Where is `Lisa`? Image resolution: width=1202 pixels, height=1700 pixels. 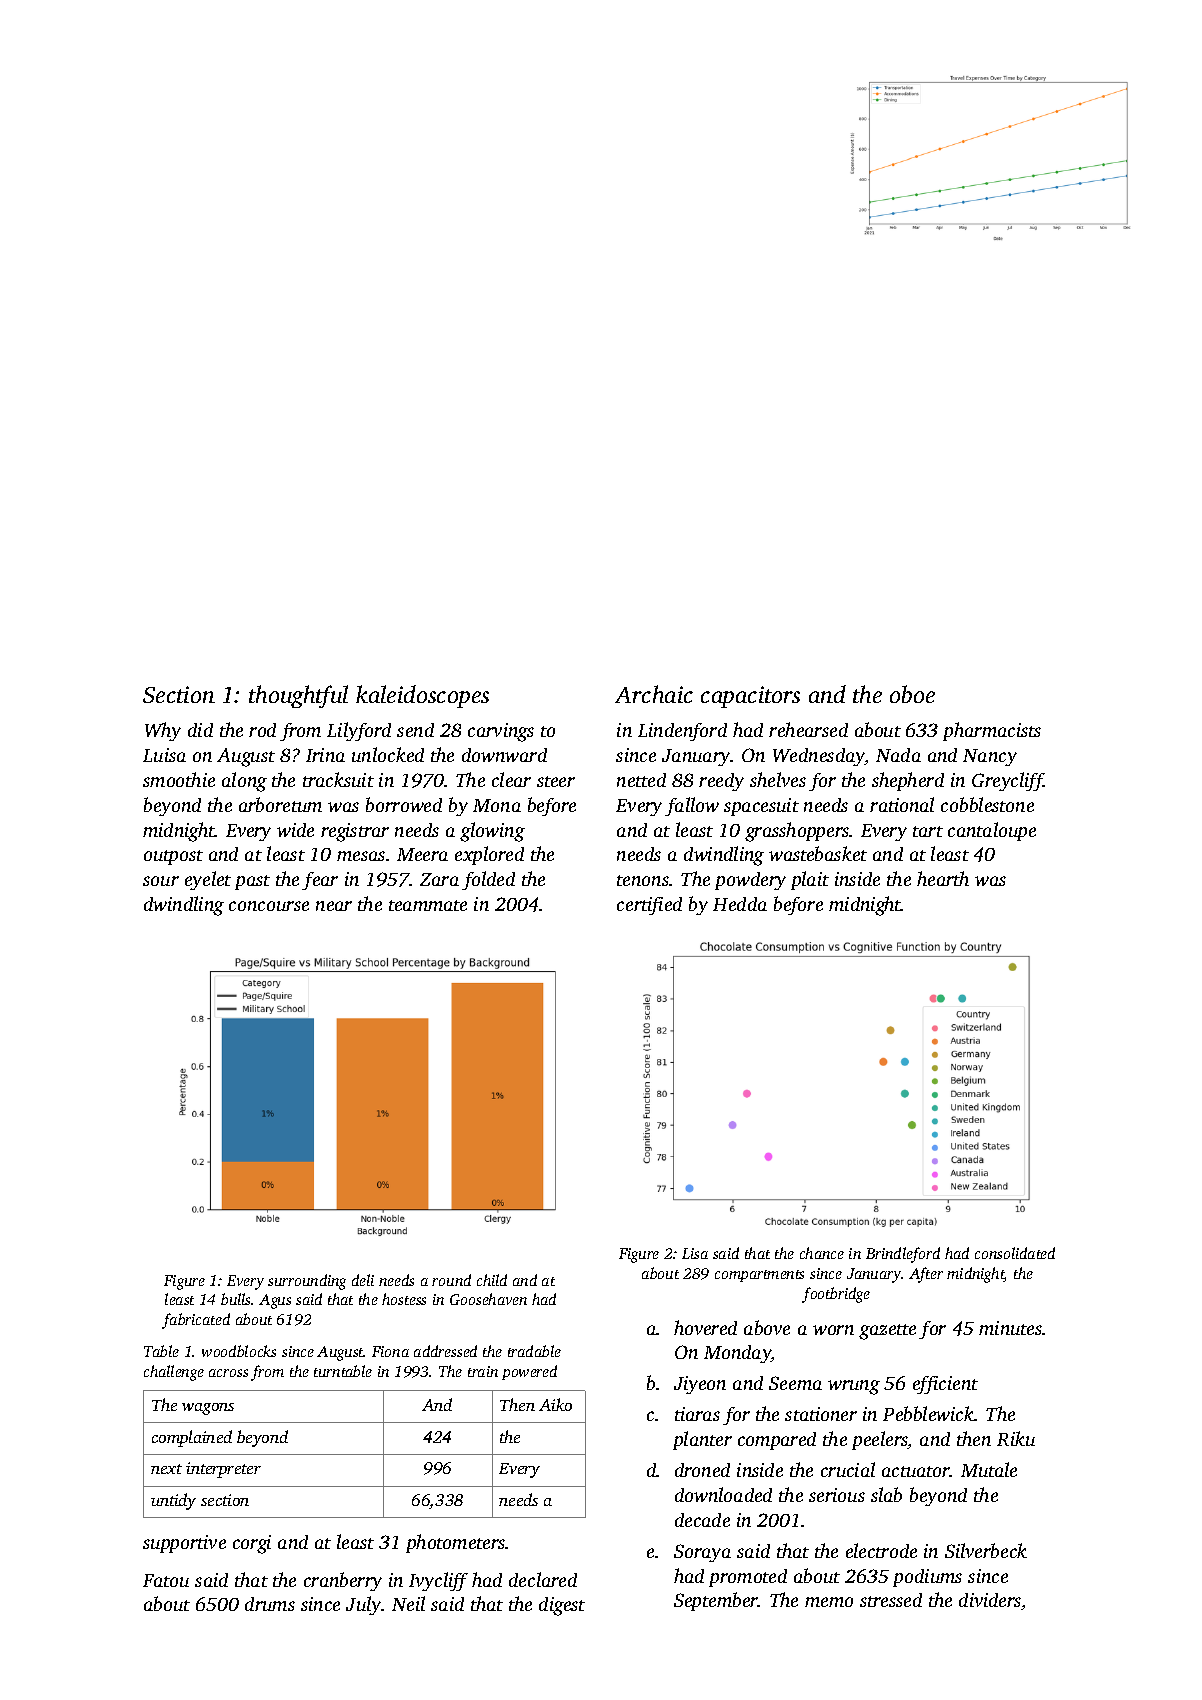 Lisa is located at coordinates (695, 1253).
